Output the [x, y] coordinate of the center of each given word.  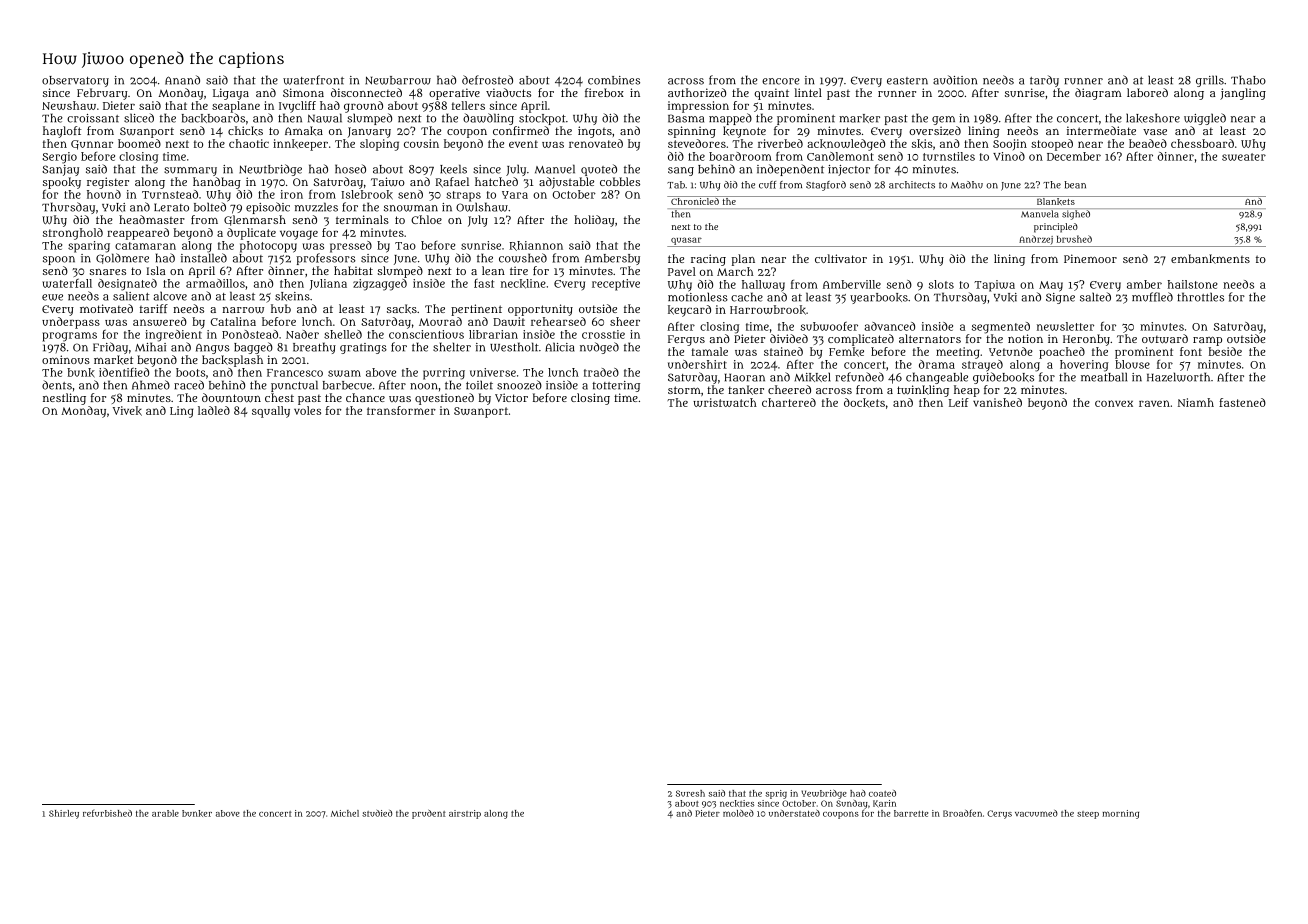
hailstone [1193, 284]
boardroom [740, 156]
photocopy [268, 247]
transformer [401, 410]
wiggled [1205, 119]
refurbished [107, 813]
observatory [75, 81]
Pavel [682, 271]
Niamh [1196, 402]
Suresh [690, 793]
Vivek [127, 411]
